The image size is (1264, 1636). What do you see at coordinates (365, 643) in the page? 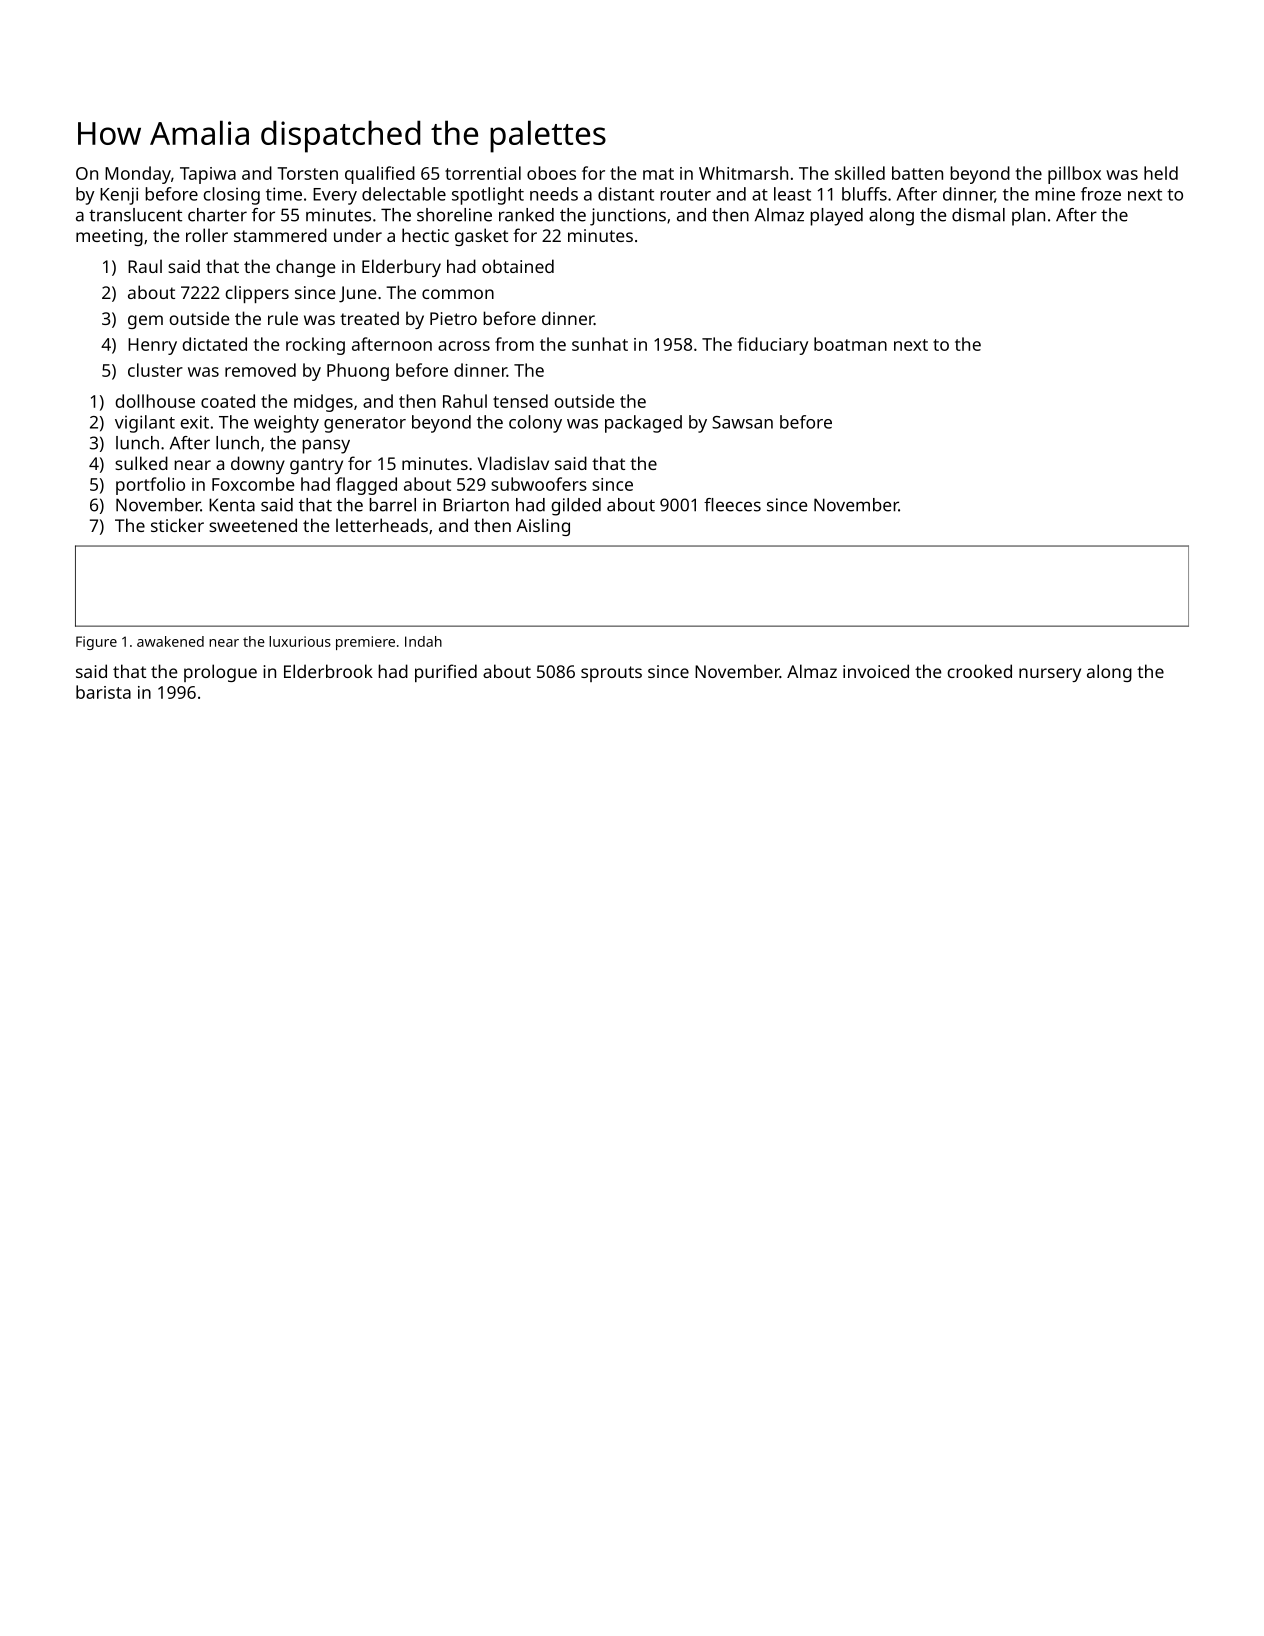
I see `premiere` at bounding box center [365, 643].
